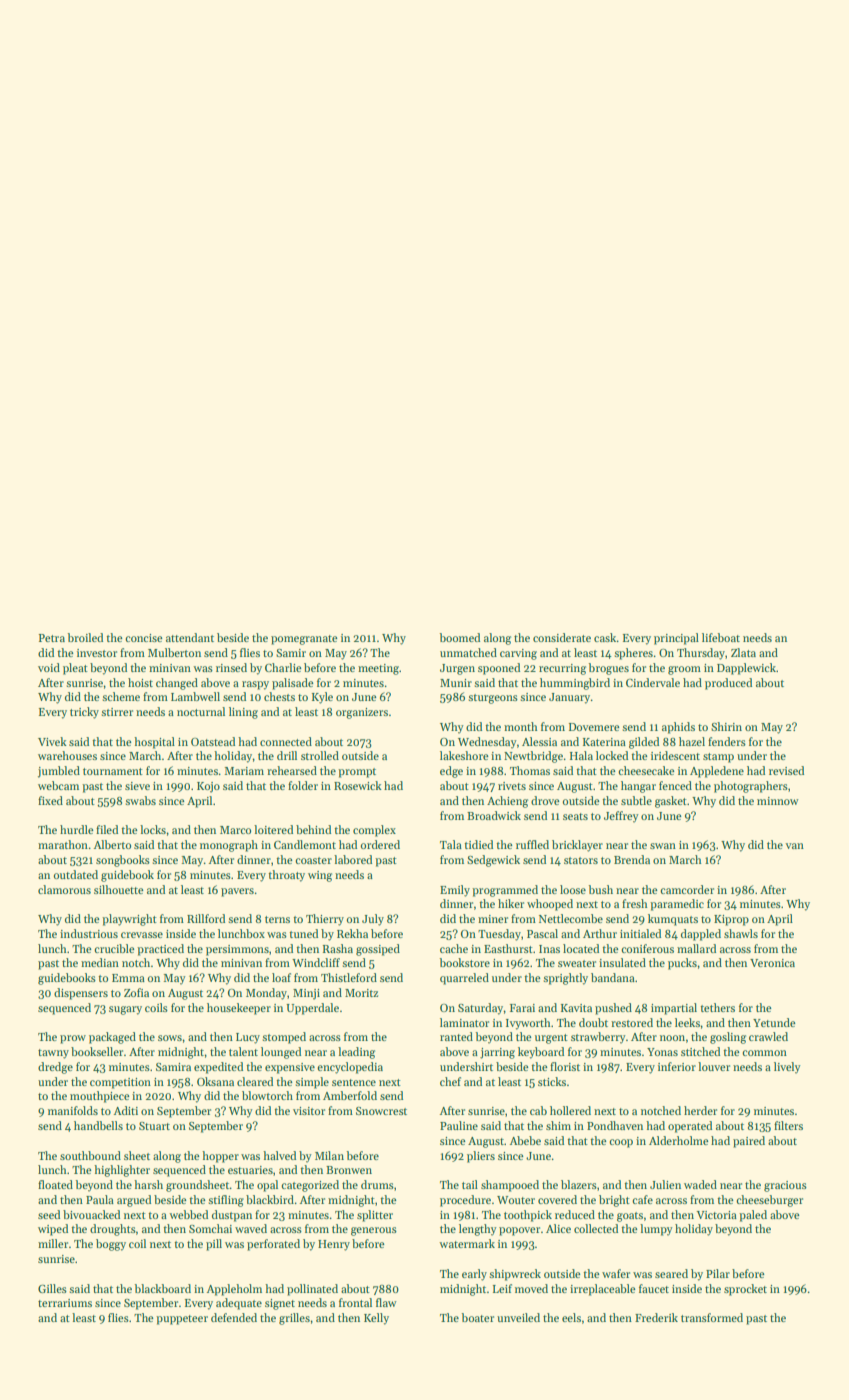 The image size is (849, 1400). Describe the element at coordinates (468, 652) in the screenshot. I see `unmatched` at that location.
